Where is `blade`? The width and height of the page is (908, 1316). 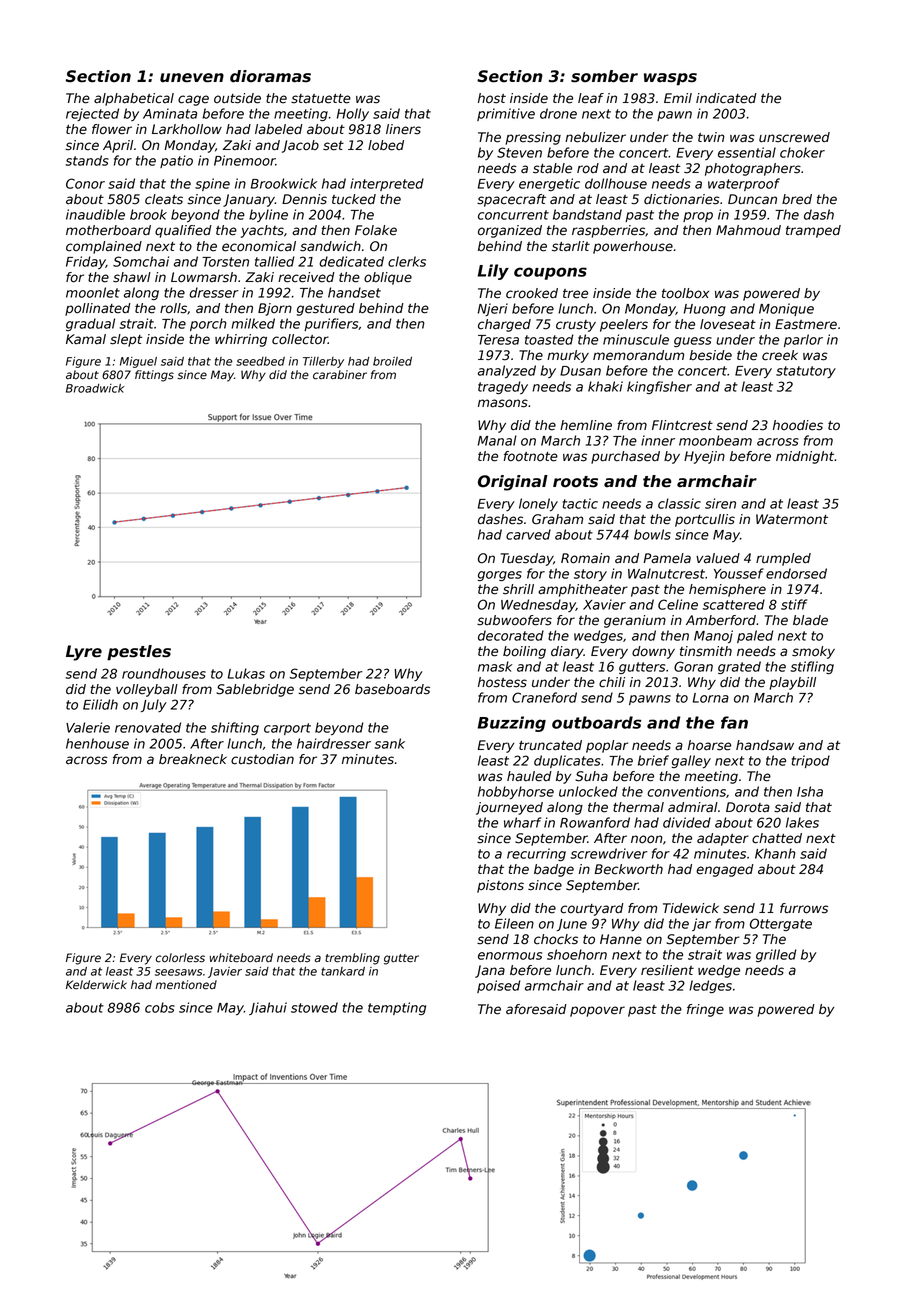
blade is located at coordinates (810, 620).
